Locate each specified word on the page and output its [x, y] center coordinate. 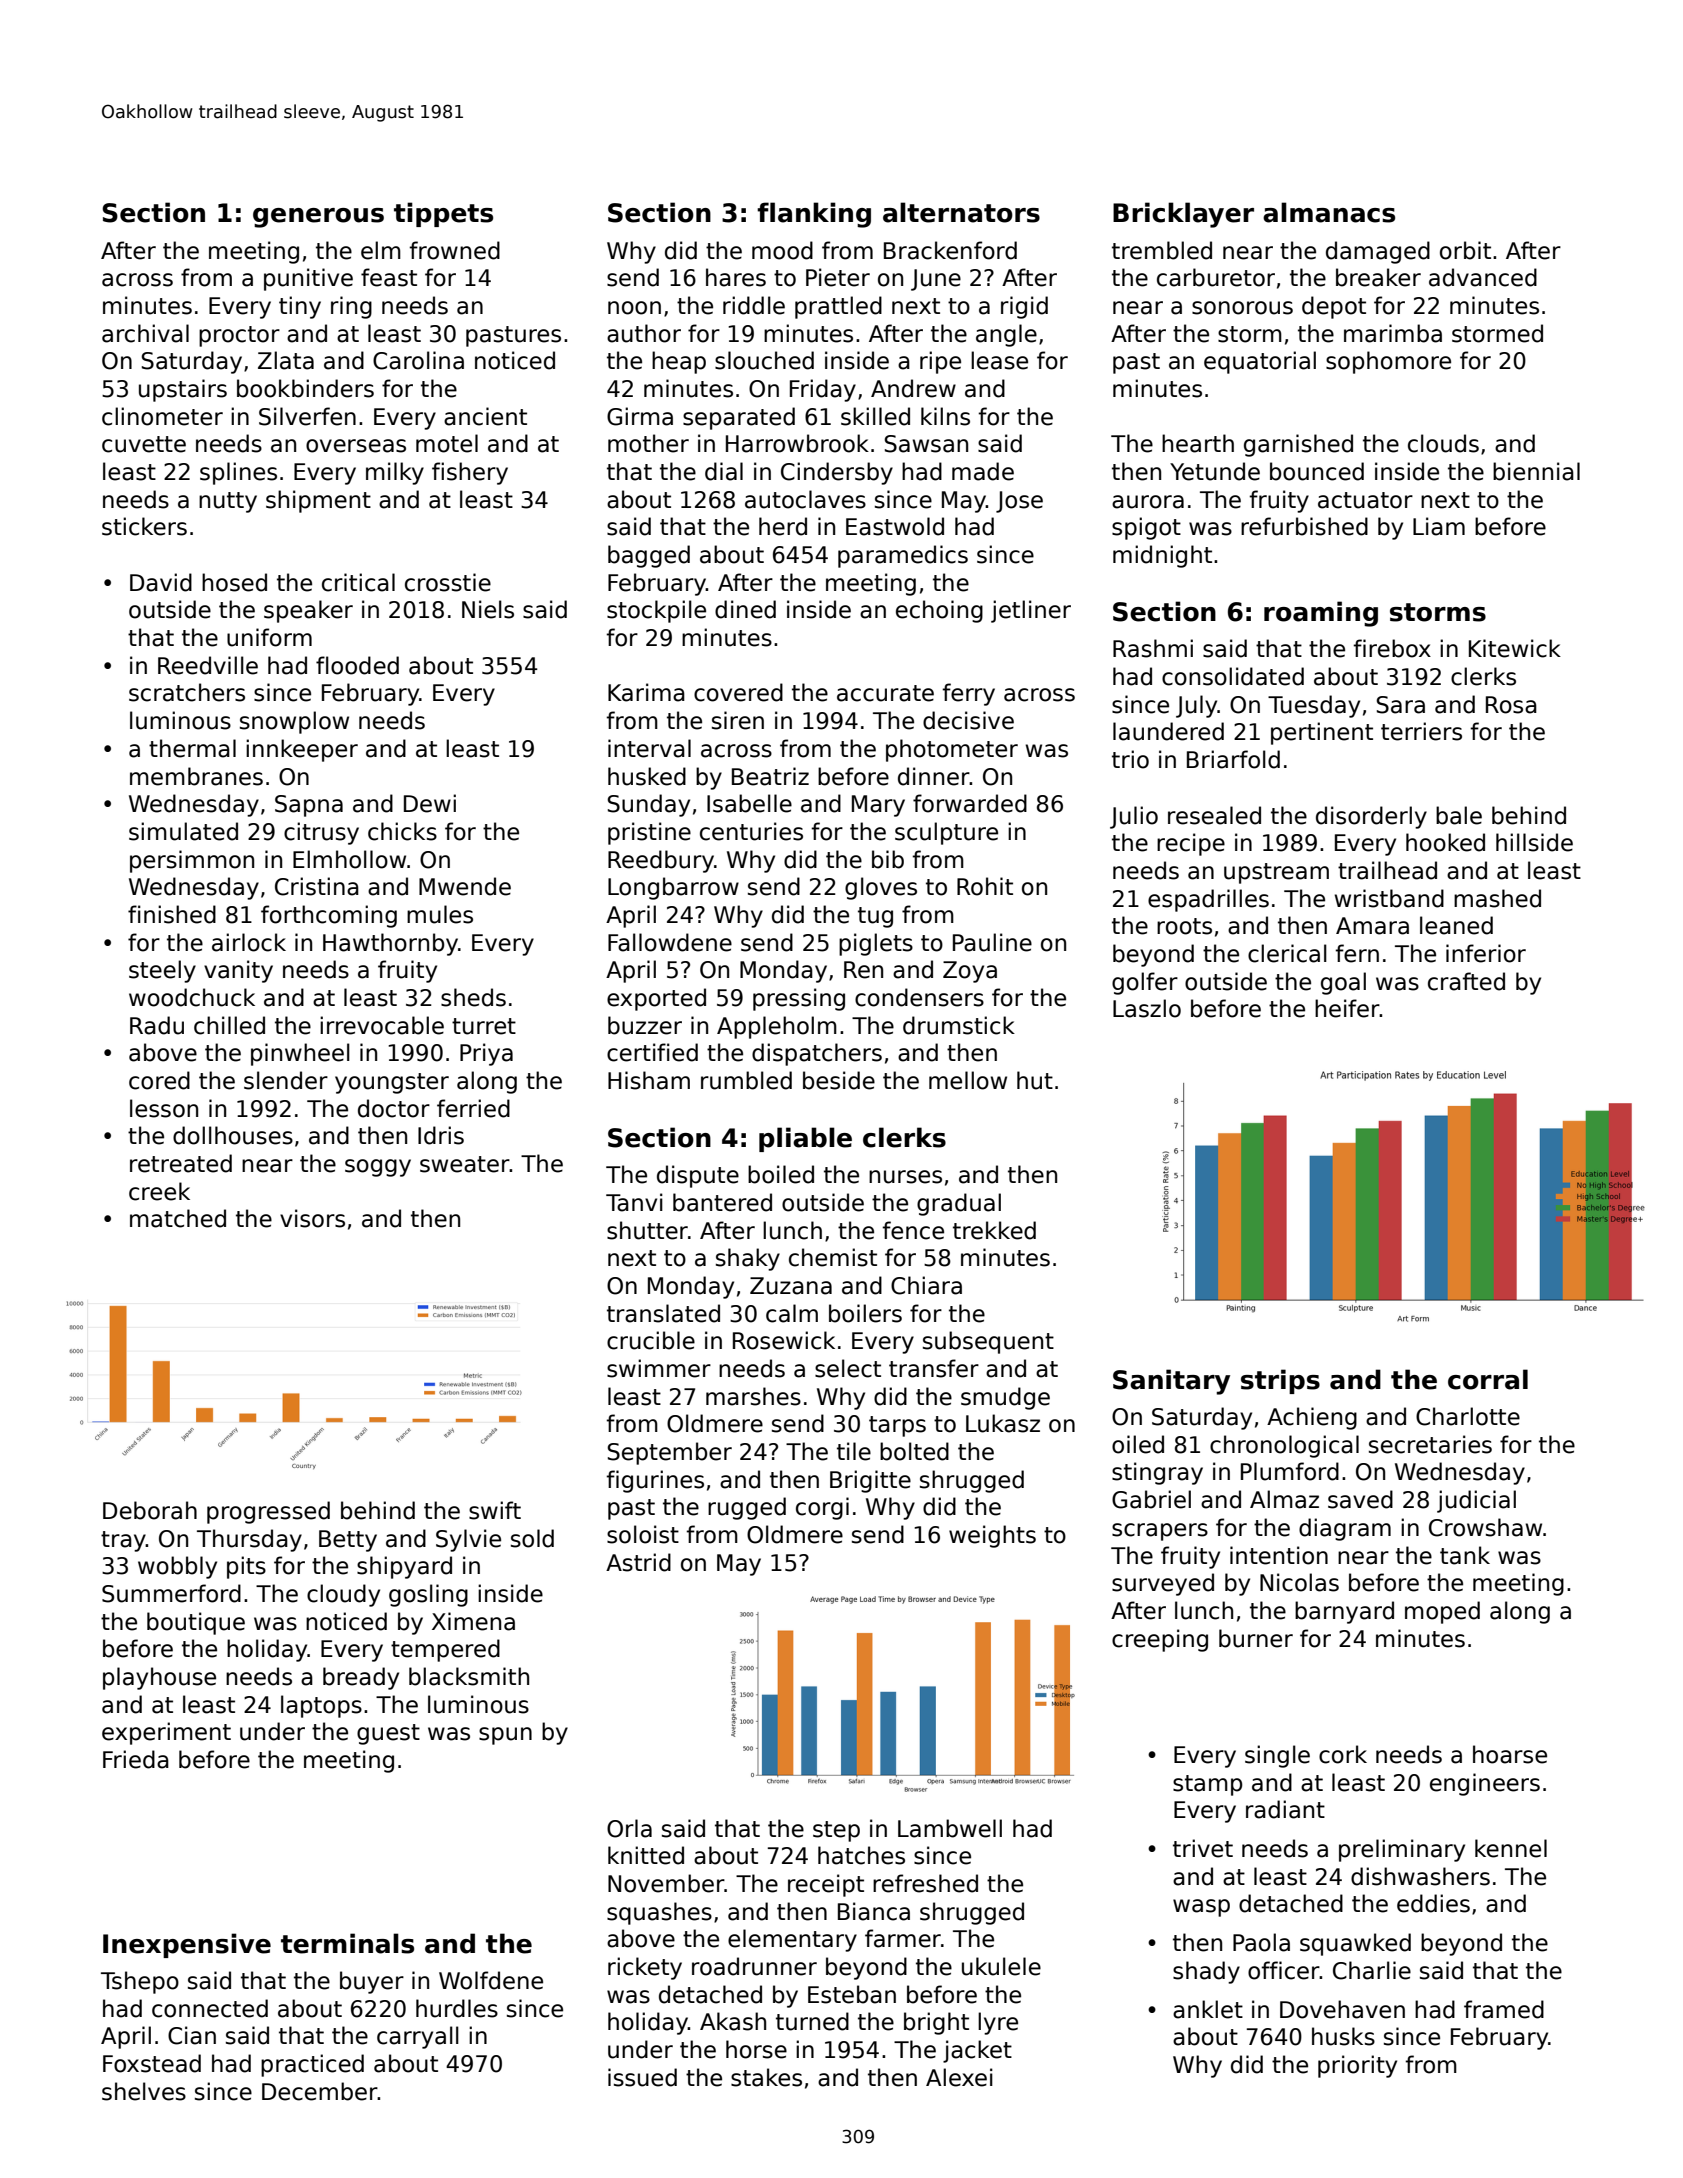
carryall [418, 2037]
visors [312, 1218]
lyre [998, 2023]
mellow [968, 1080]
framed [1504, 2009]
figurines [655, 1481]
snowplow [294, 722]
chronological [1284, 1446]
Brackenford [950, 250]
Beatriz [770, 776]
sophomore [1388, 362]
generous [318, 218]
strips [1280, 1381]
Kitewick [1515, 648]
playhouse [159, 1678]
